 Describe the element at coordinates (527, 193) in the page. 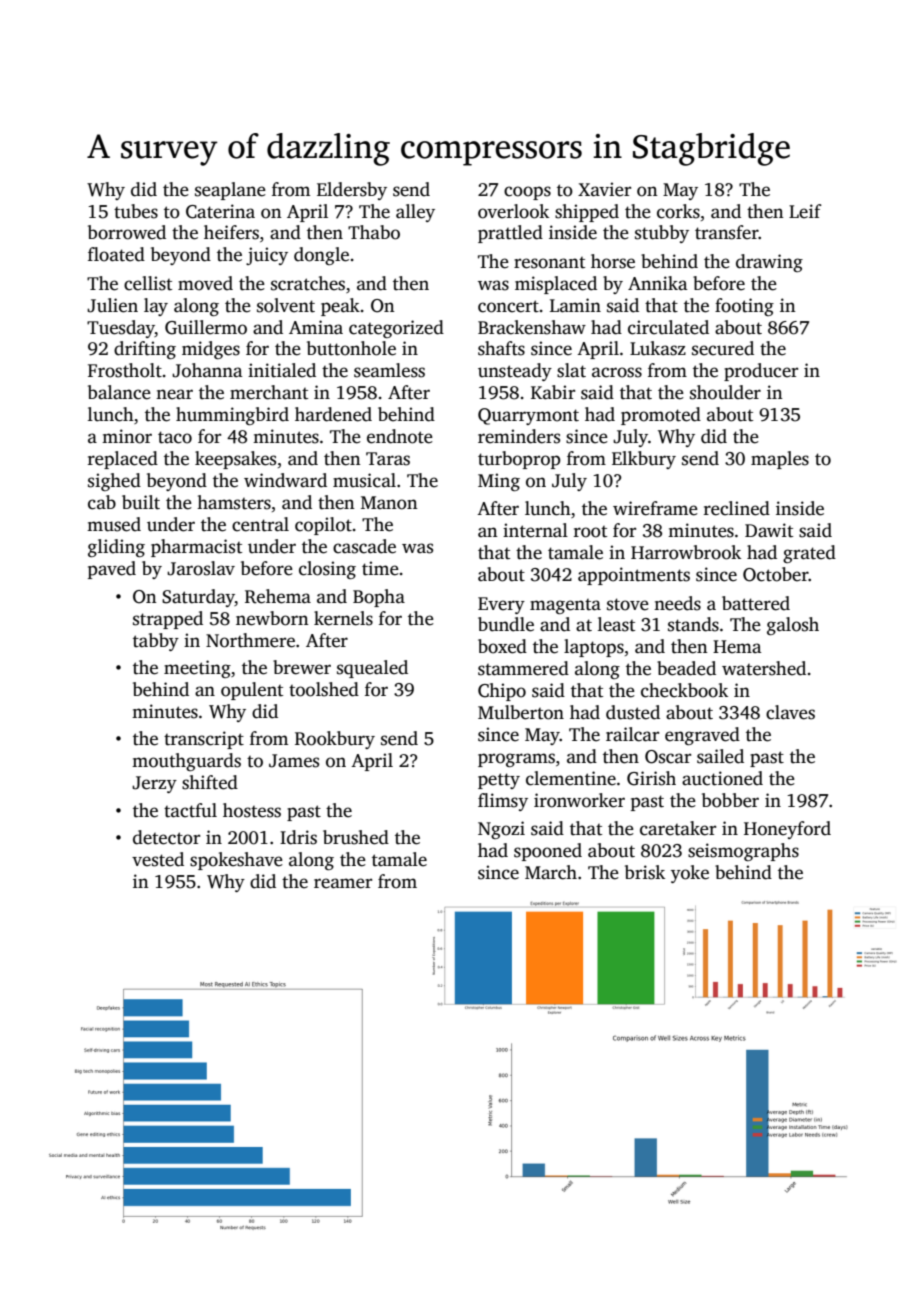

I see `coops` at that location.
